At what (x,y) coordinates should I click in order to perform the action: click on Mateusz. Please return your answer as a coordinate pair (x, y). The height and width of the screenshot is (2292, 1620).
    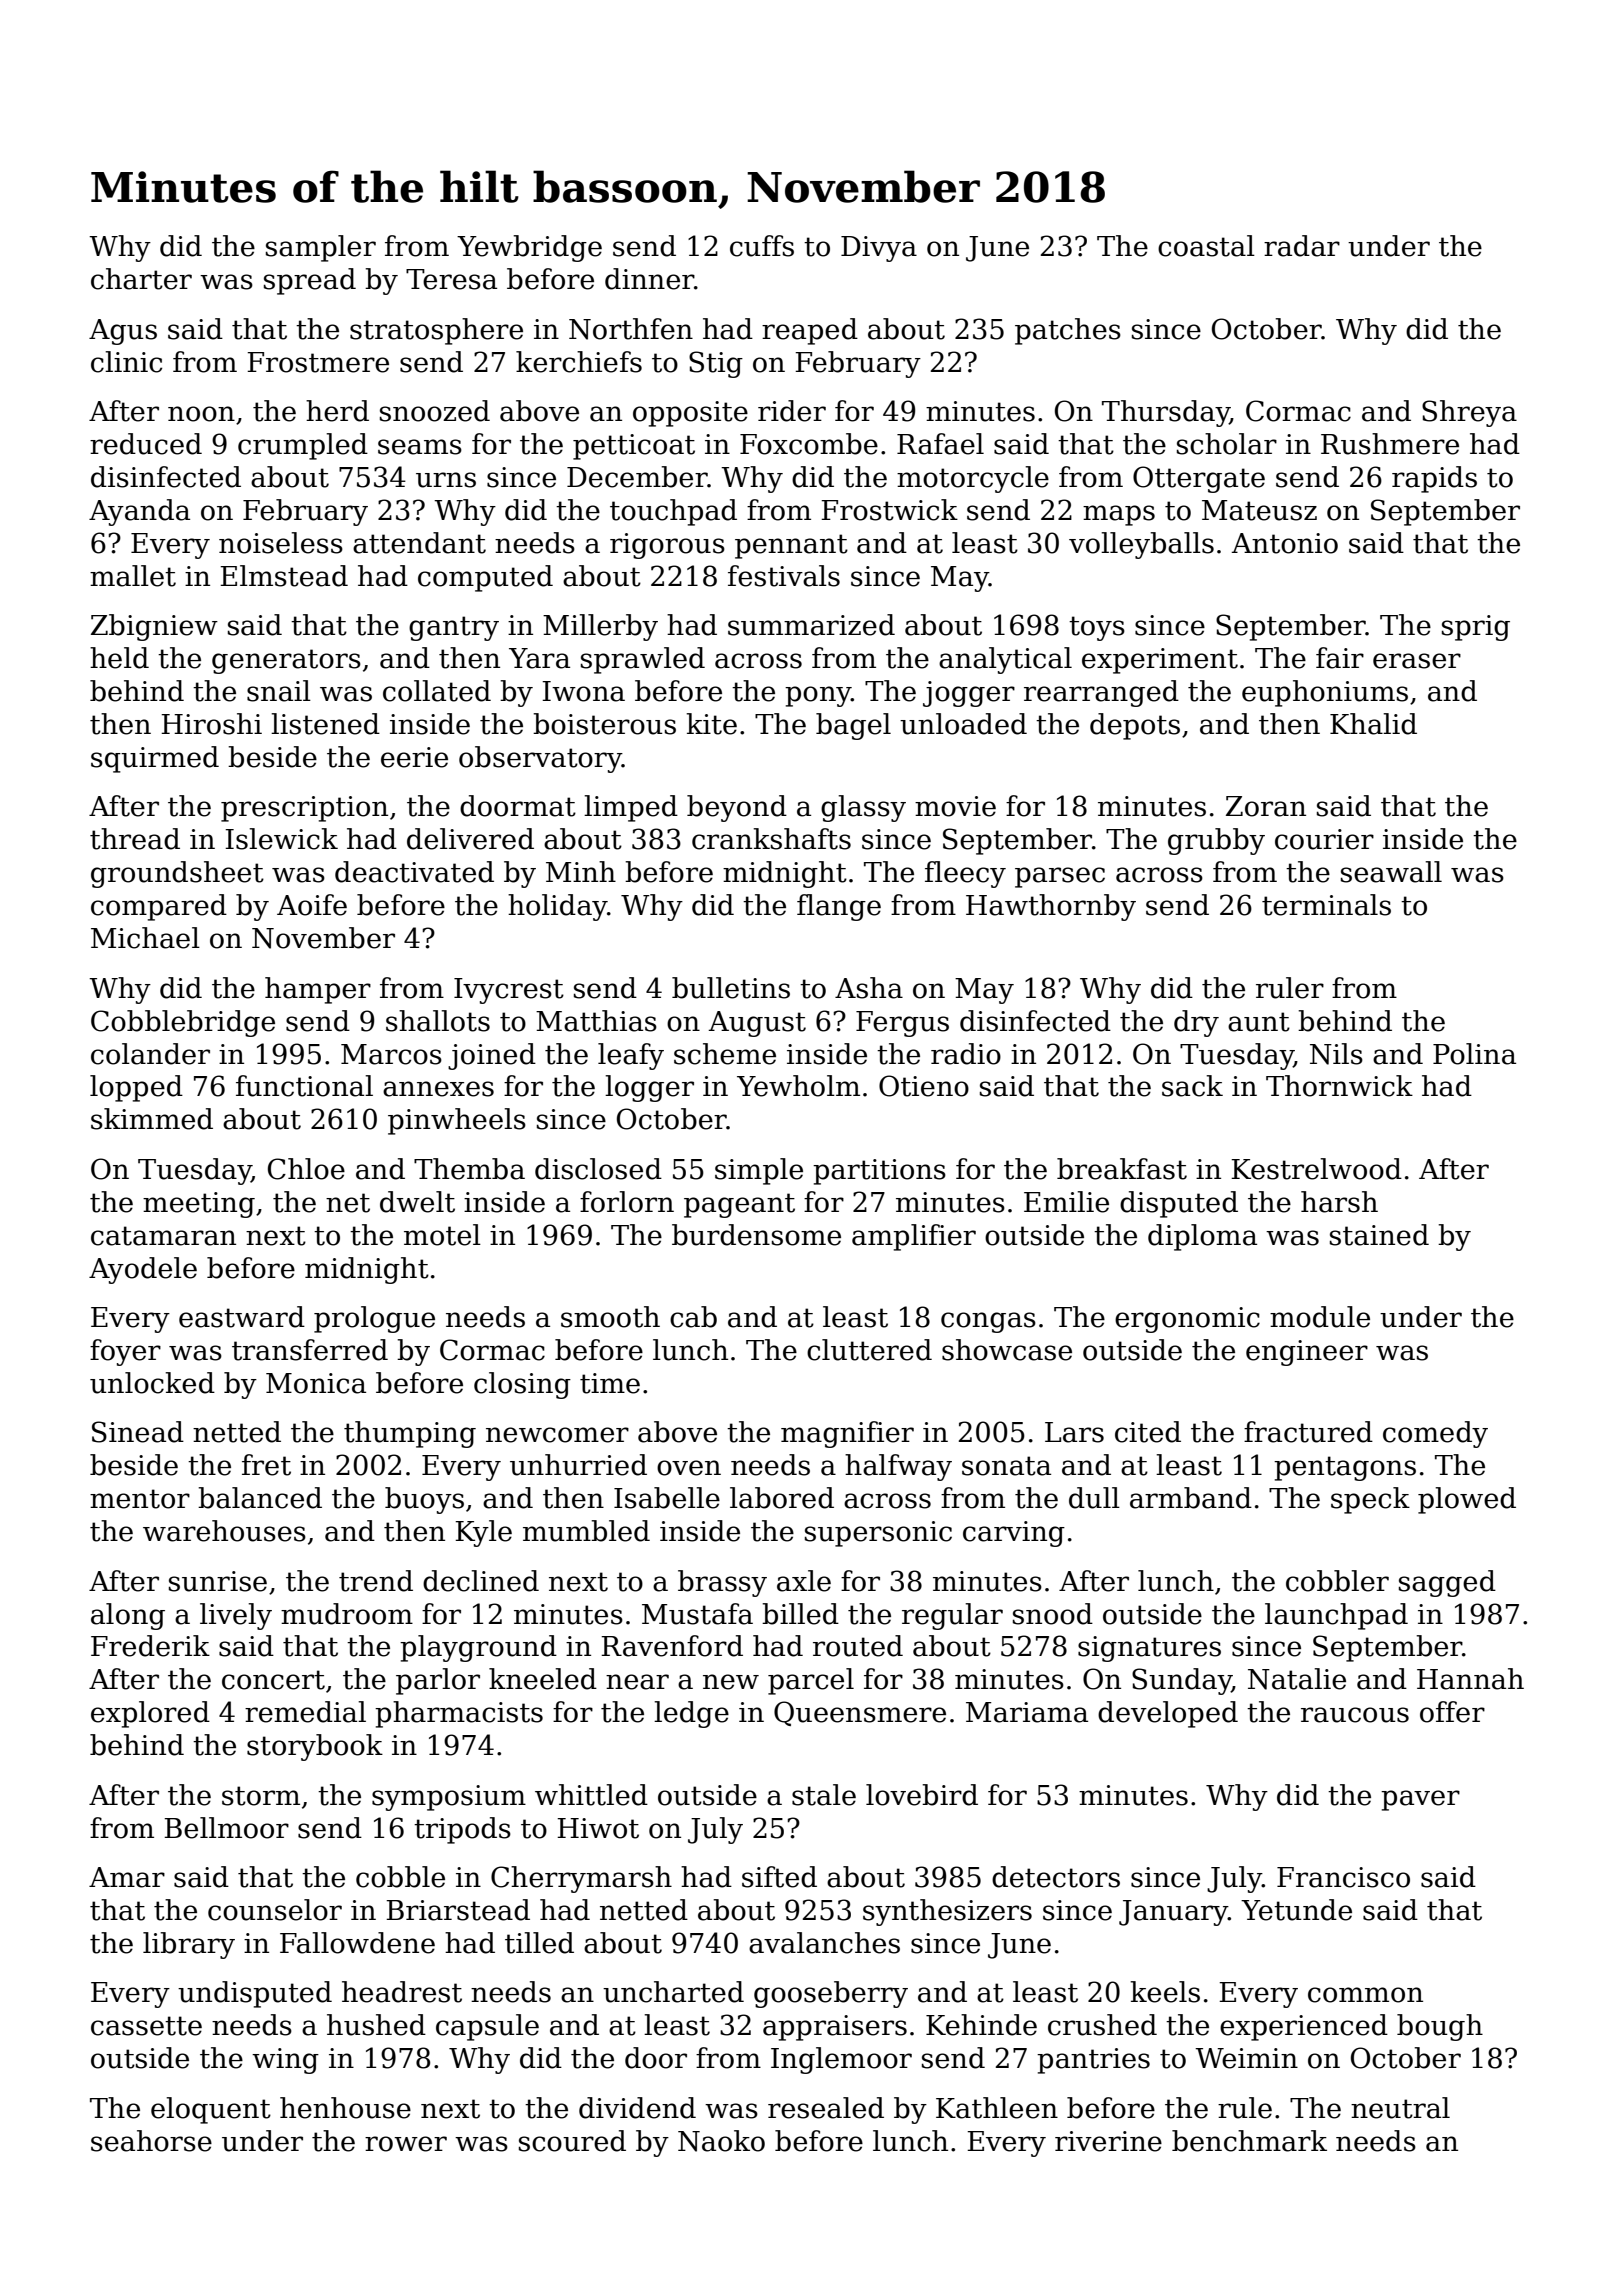
    Looking at the image, I should click on (1259, 510).
